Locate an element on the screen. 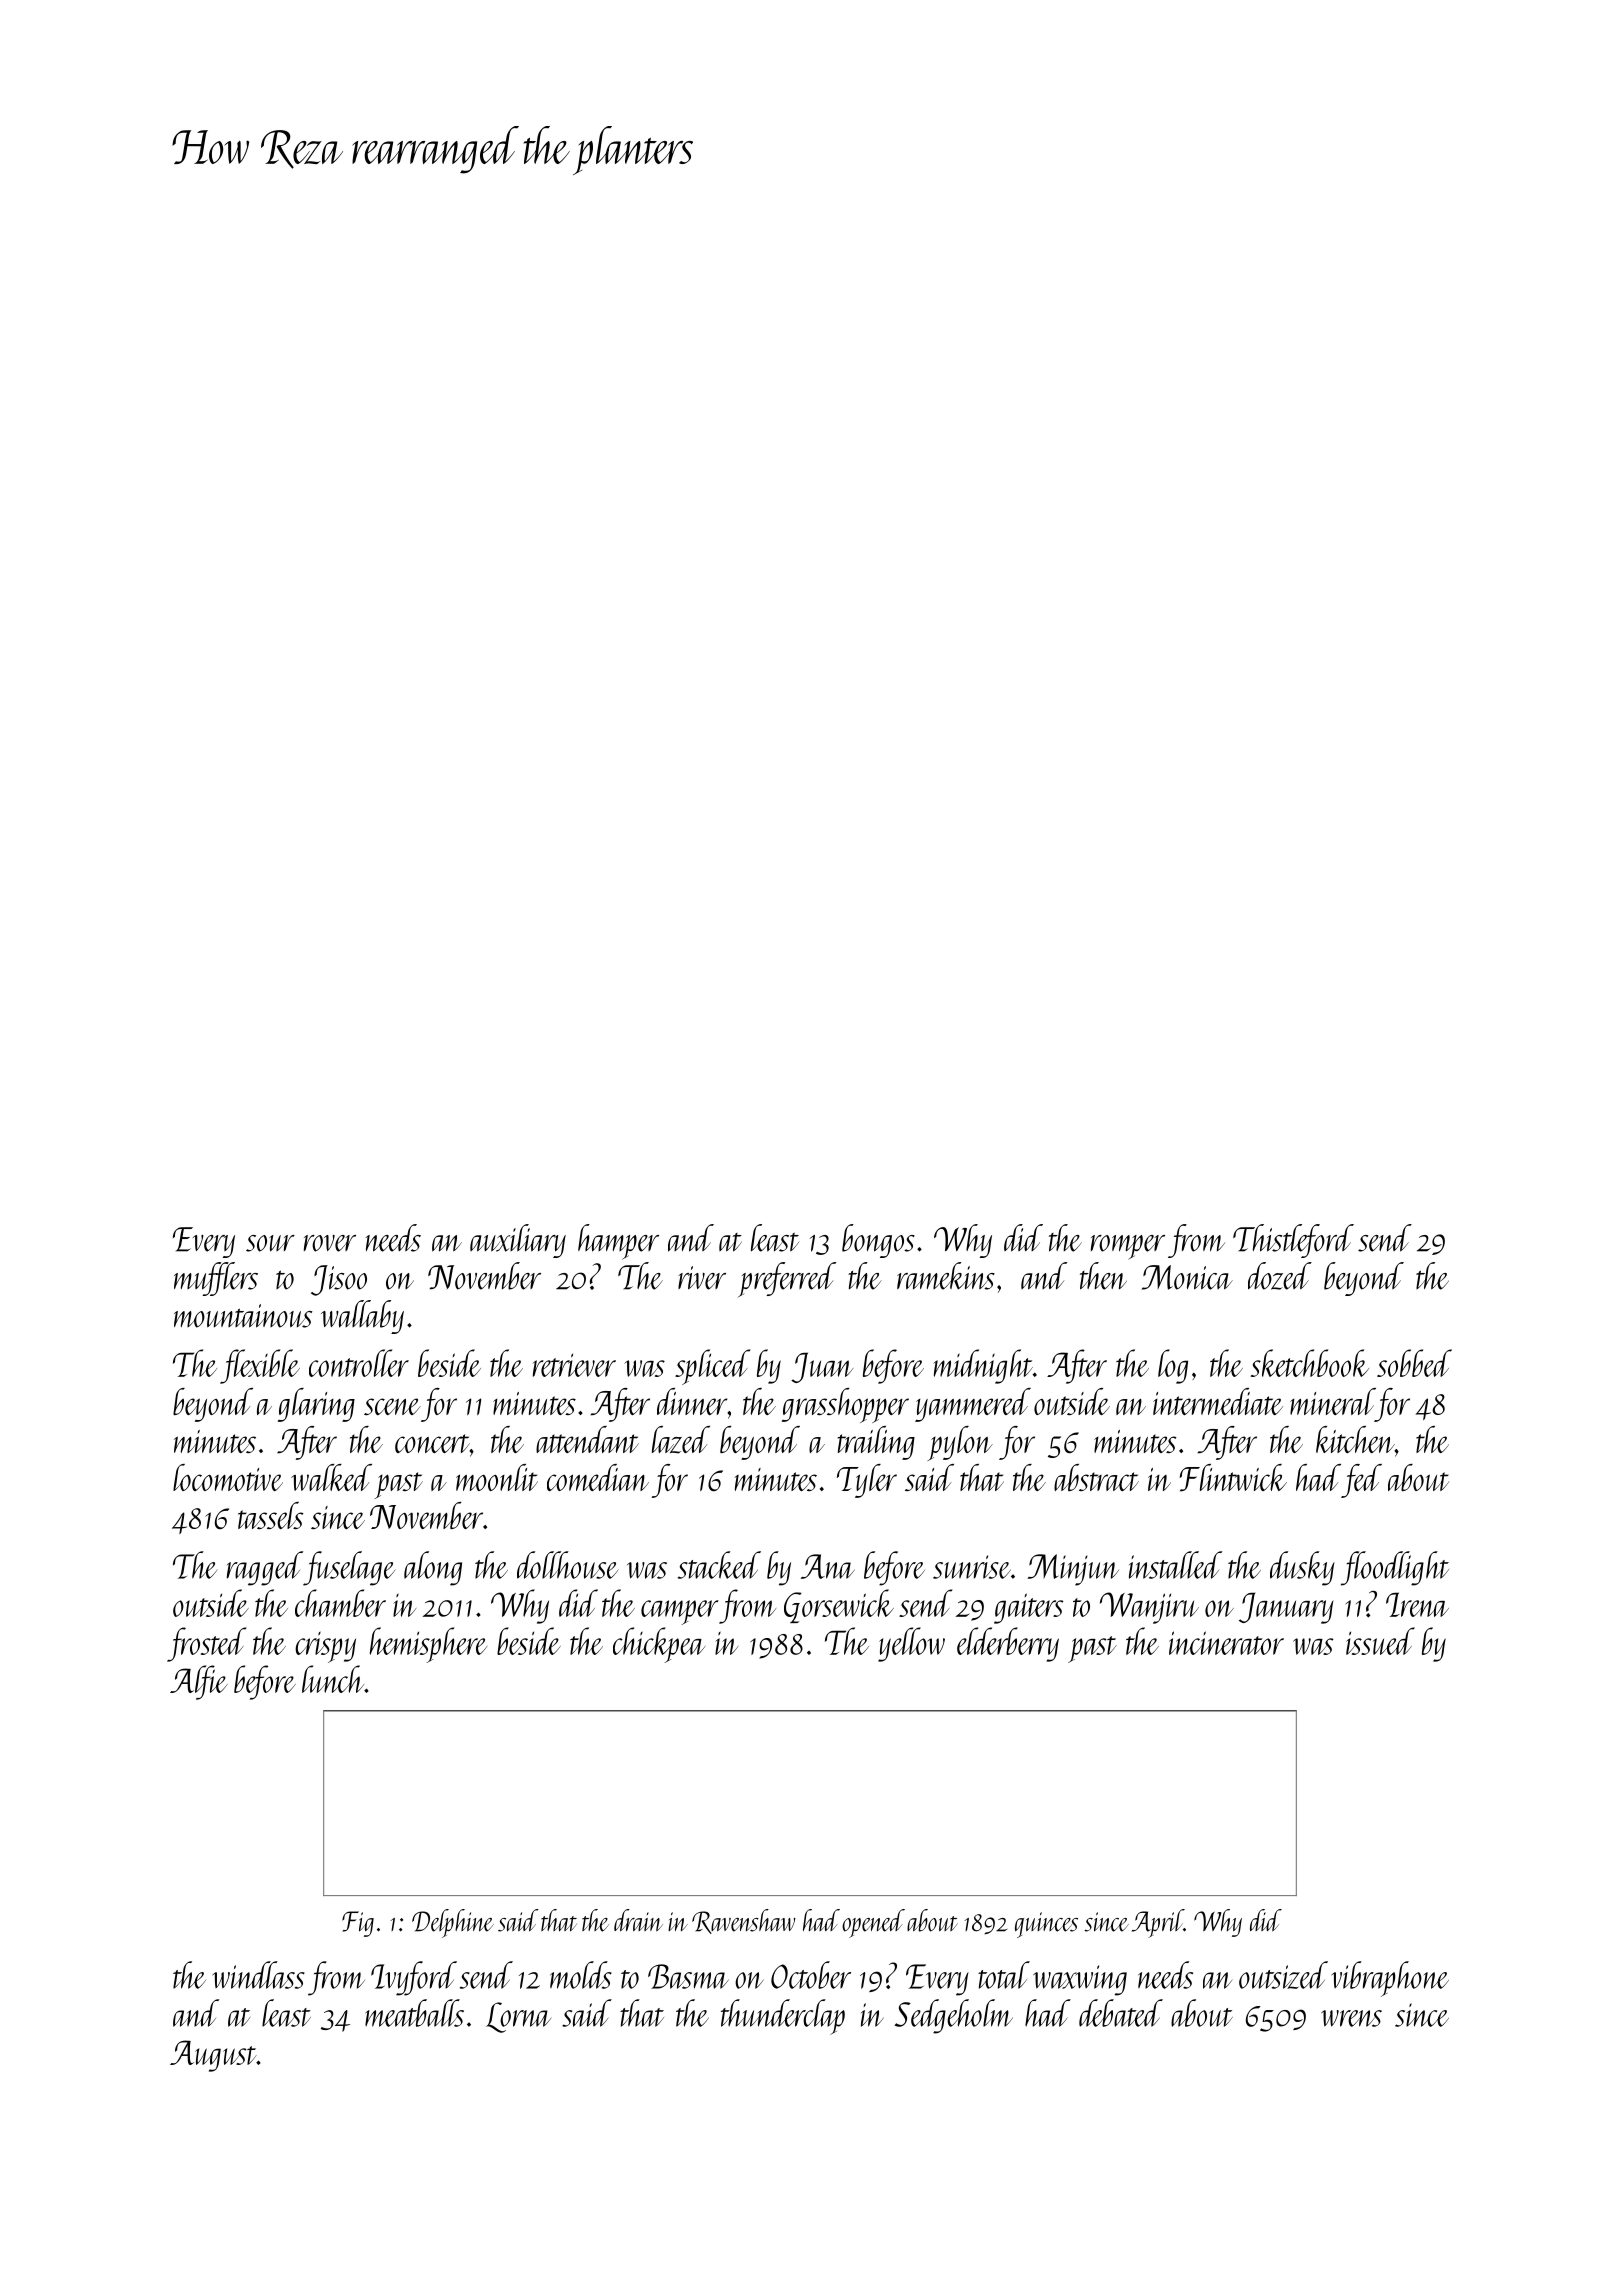 The image size is (1620, 2292). vibraphone is located at coordinates (1390, 1979).
